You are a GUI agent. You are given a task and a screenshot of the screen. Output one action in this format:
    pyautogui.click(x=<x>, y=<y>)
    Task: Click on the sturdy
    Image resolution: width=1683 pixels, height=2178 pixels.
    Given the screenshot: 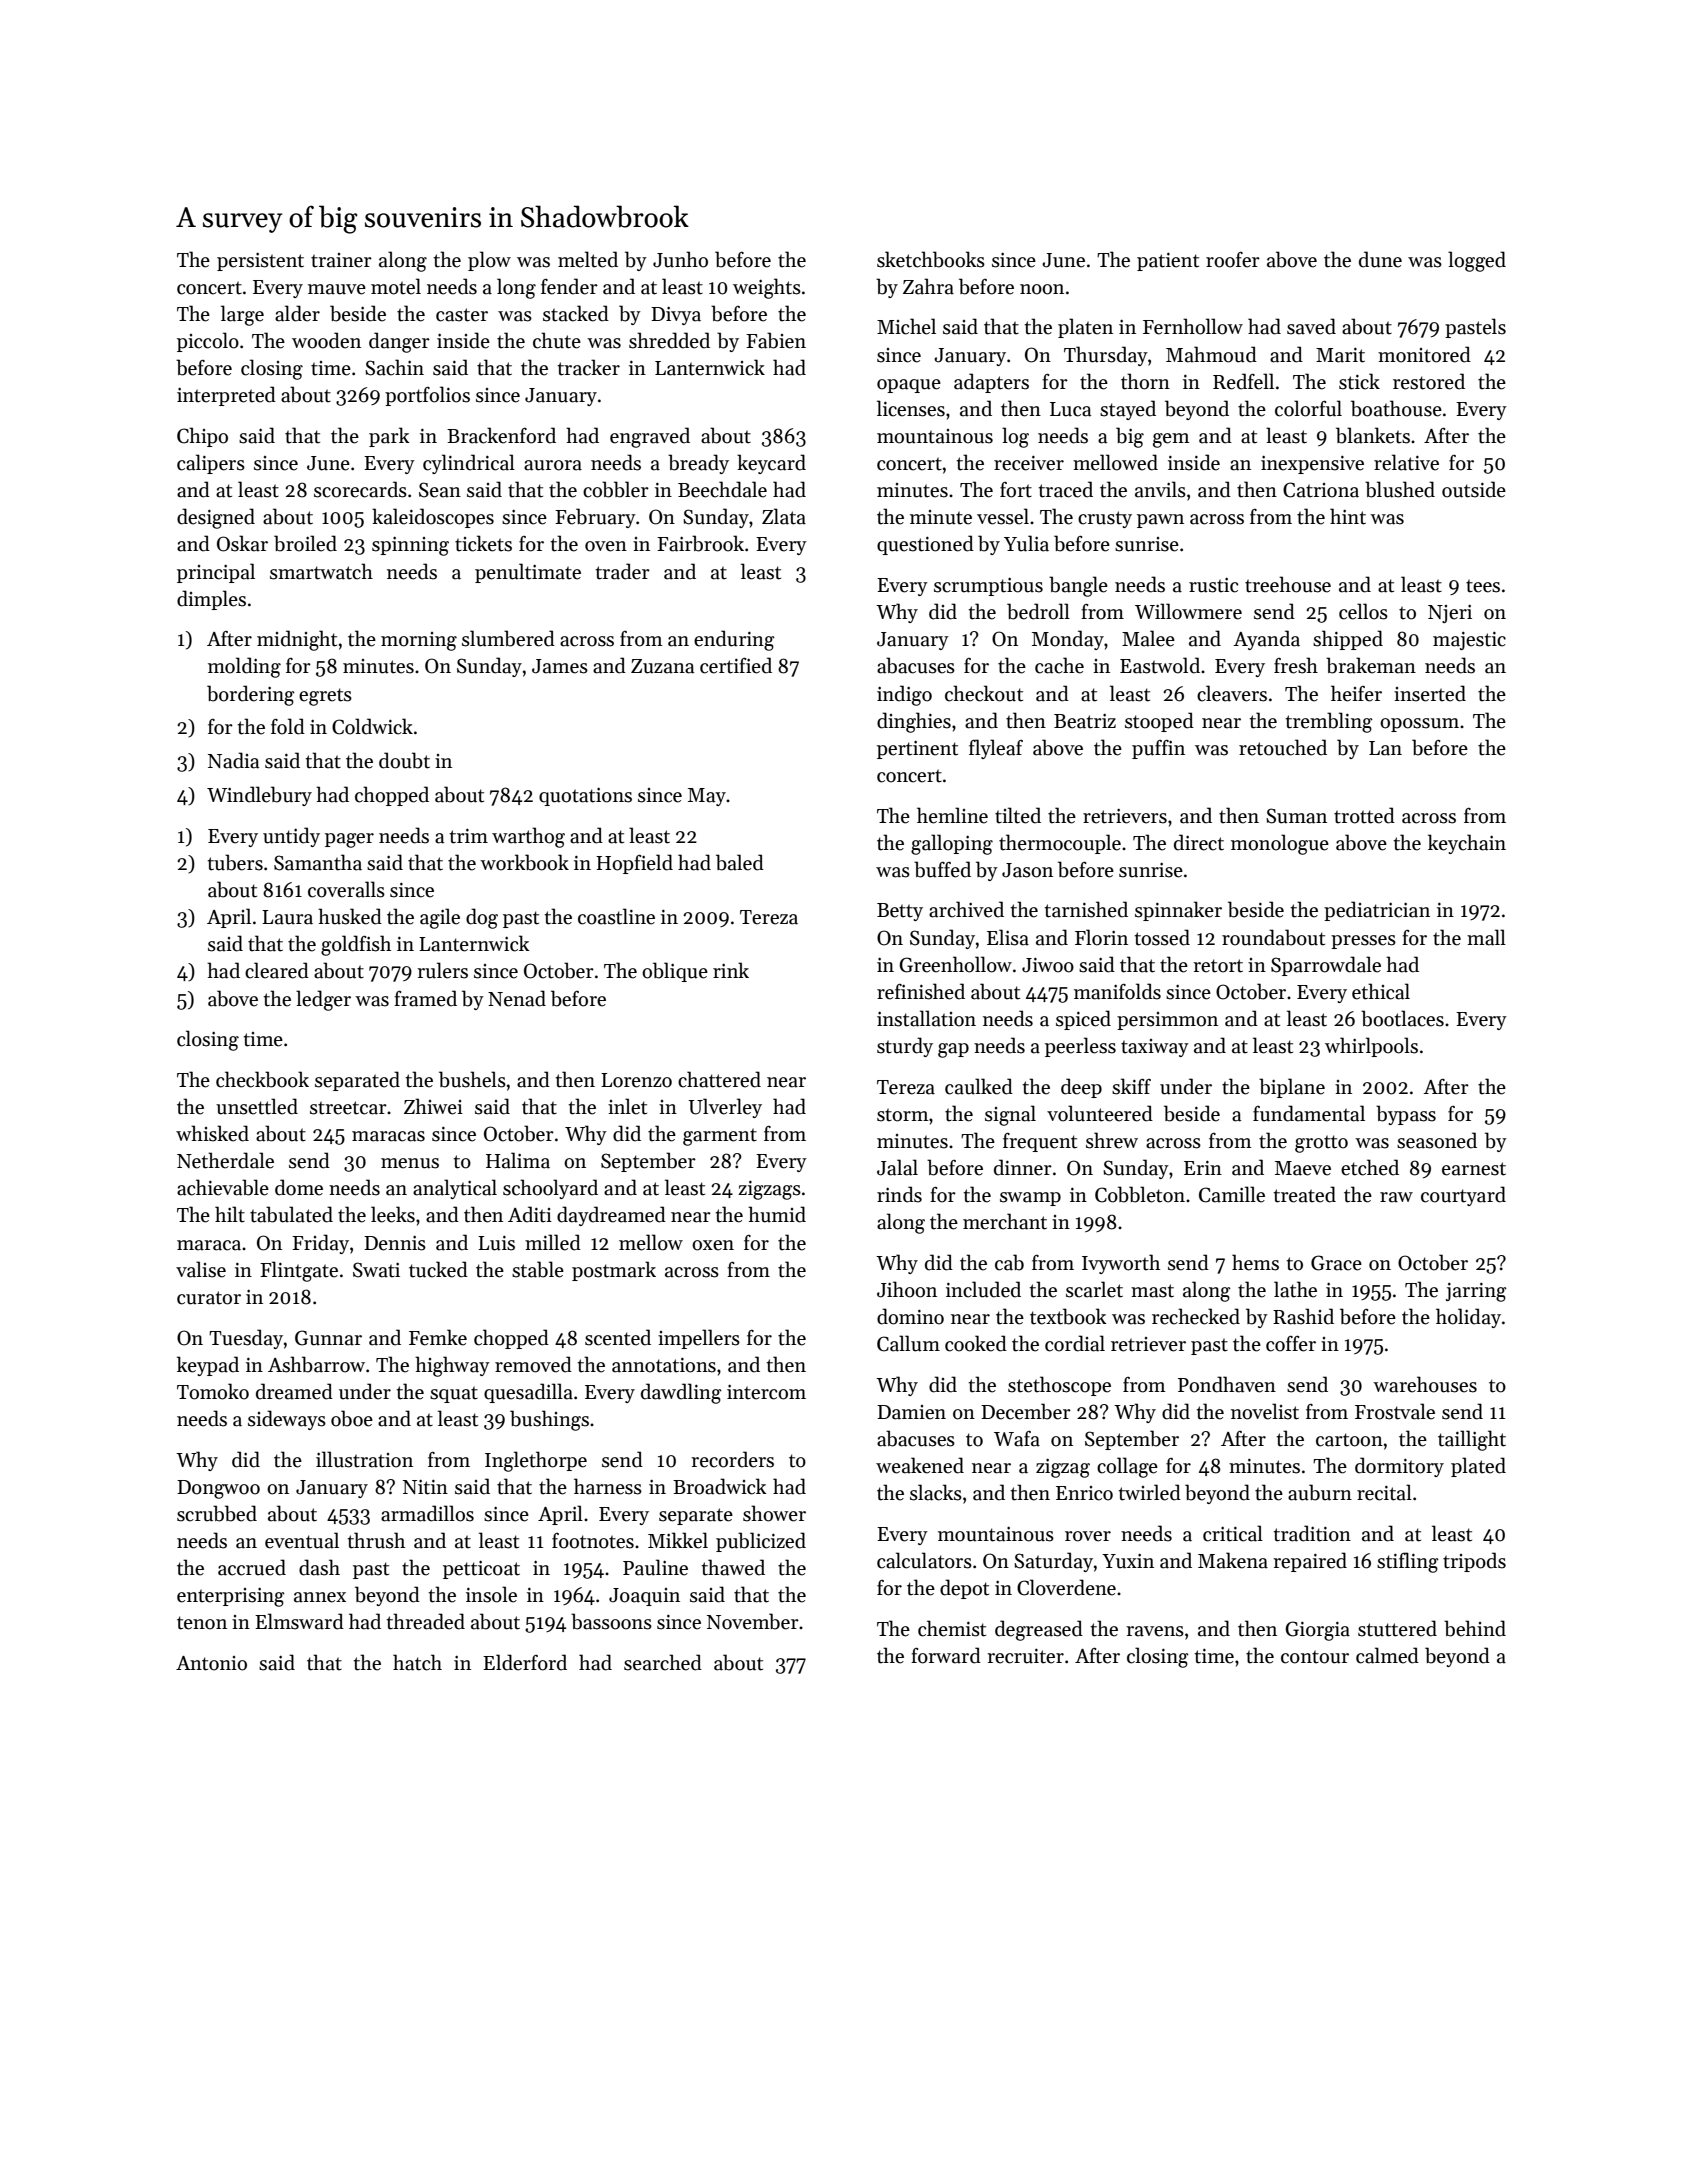 What is the action you would take?
    pyautogui.click(x=905, y=1047)
